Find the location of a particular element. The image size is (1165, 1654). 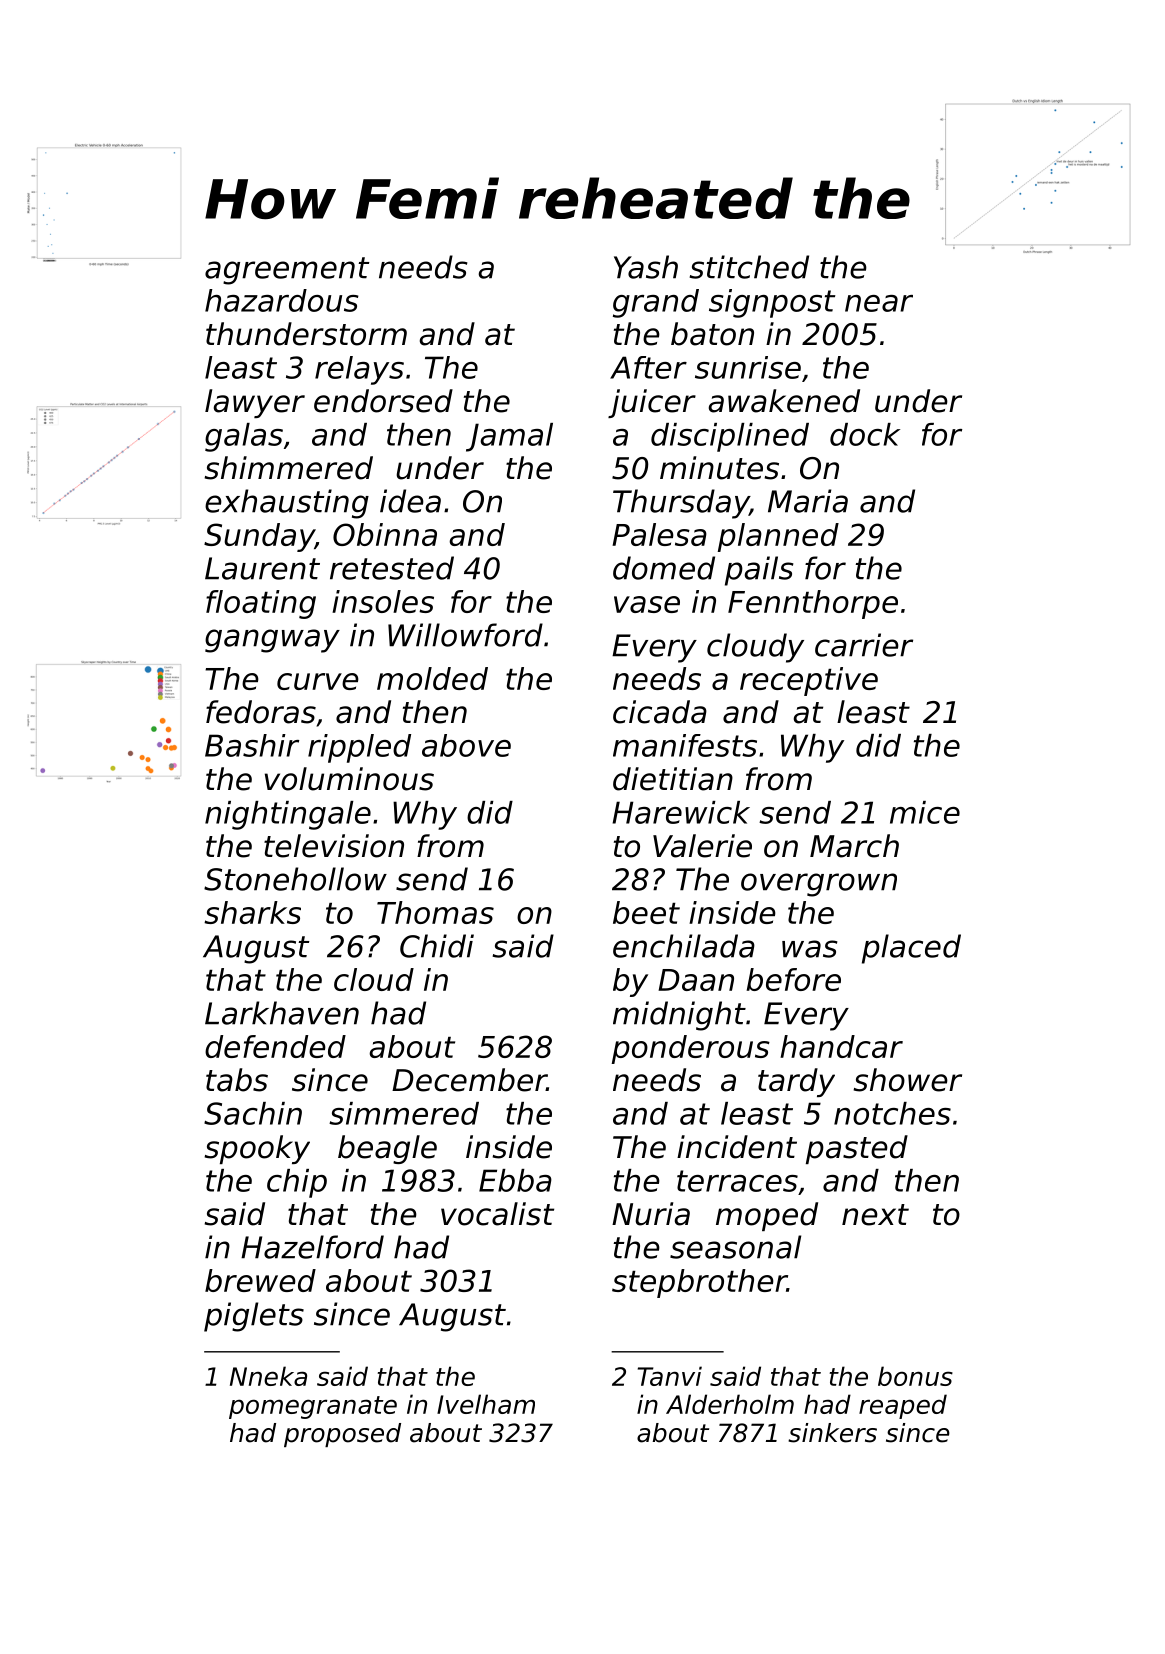

vase is located at coordinates (647, 604).
